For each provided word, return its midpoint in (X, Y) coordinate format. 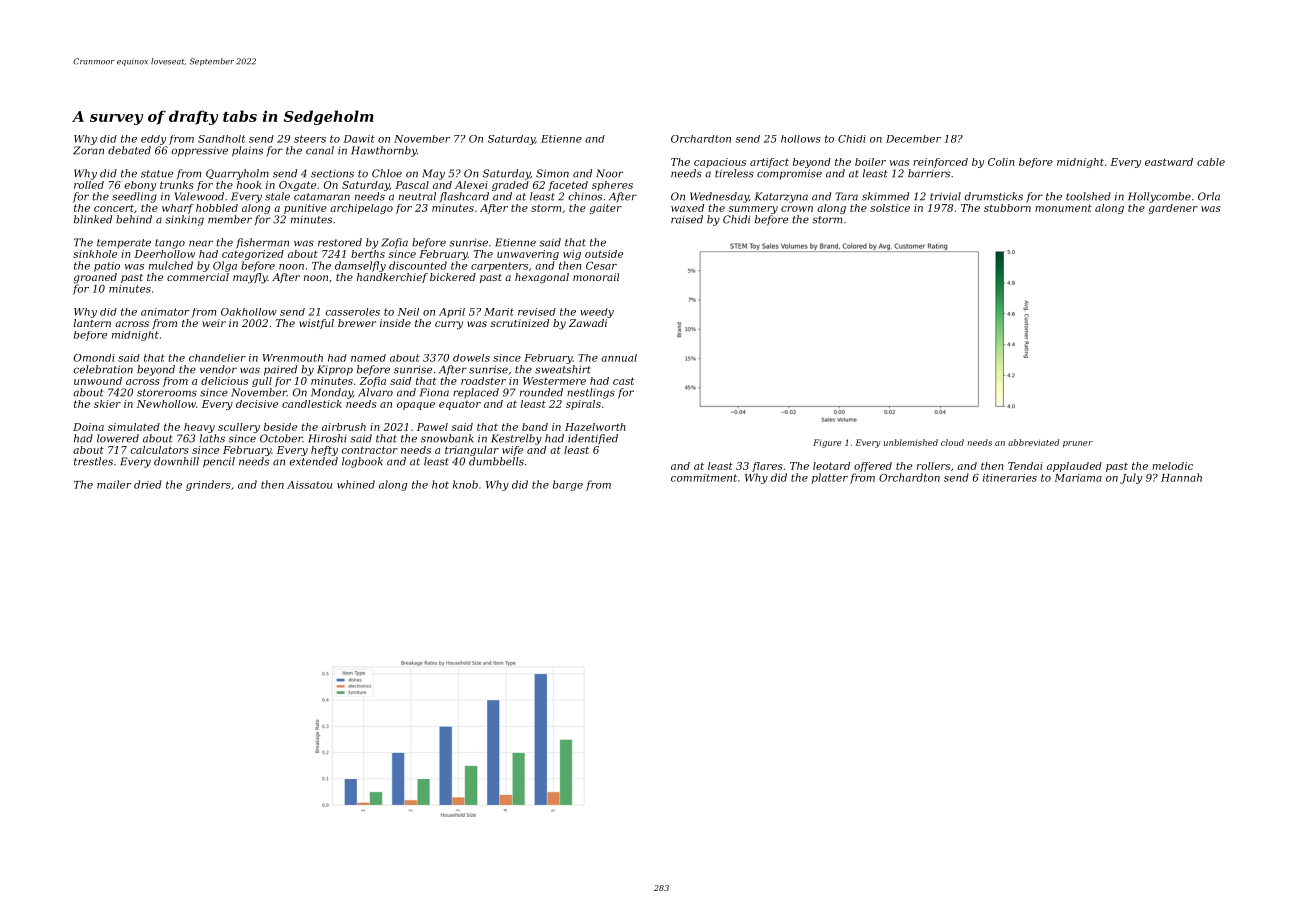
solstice (890, 208)
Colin (1001, 162)
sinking (184, 220)
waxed (687, 208)
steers (310, 139)
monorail (596, 277)
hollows (801, 139)
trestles (93, 461)
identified (593, 439)
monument (1063, 208)
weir (214, 323)
